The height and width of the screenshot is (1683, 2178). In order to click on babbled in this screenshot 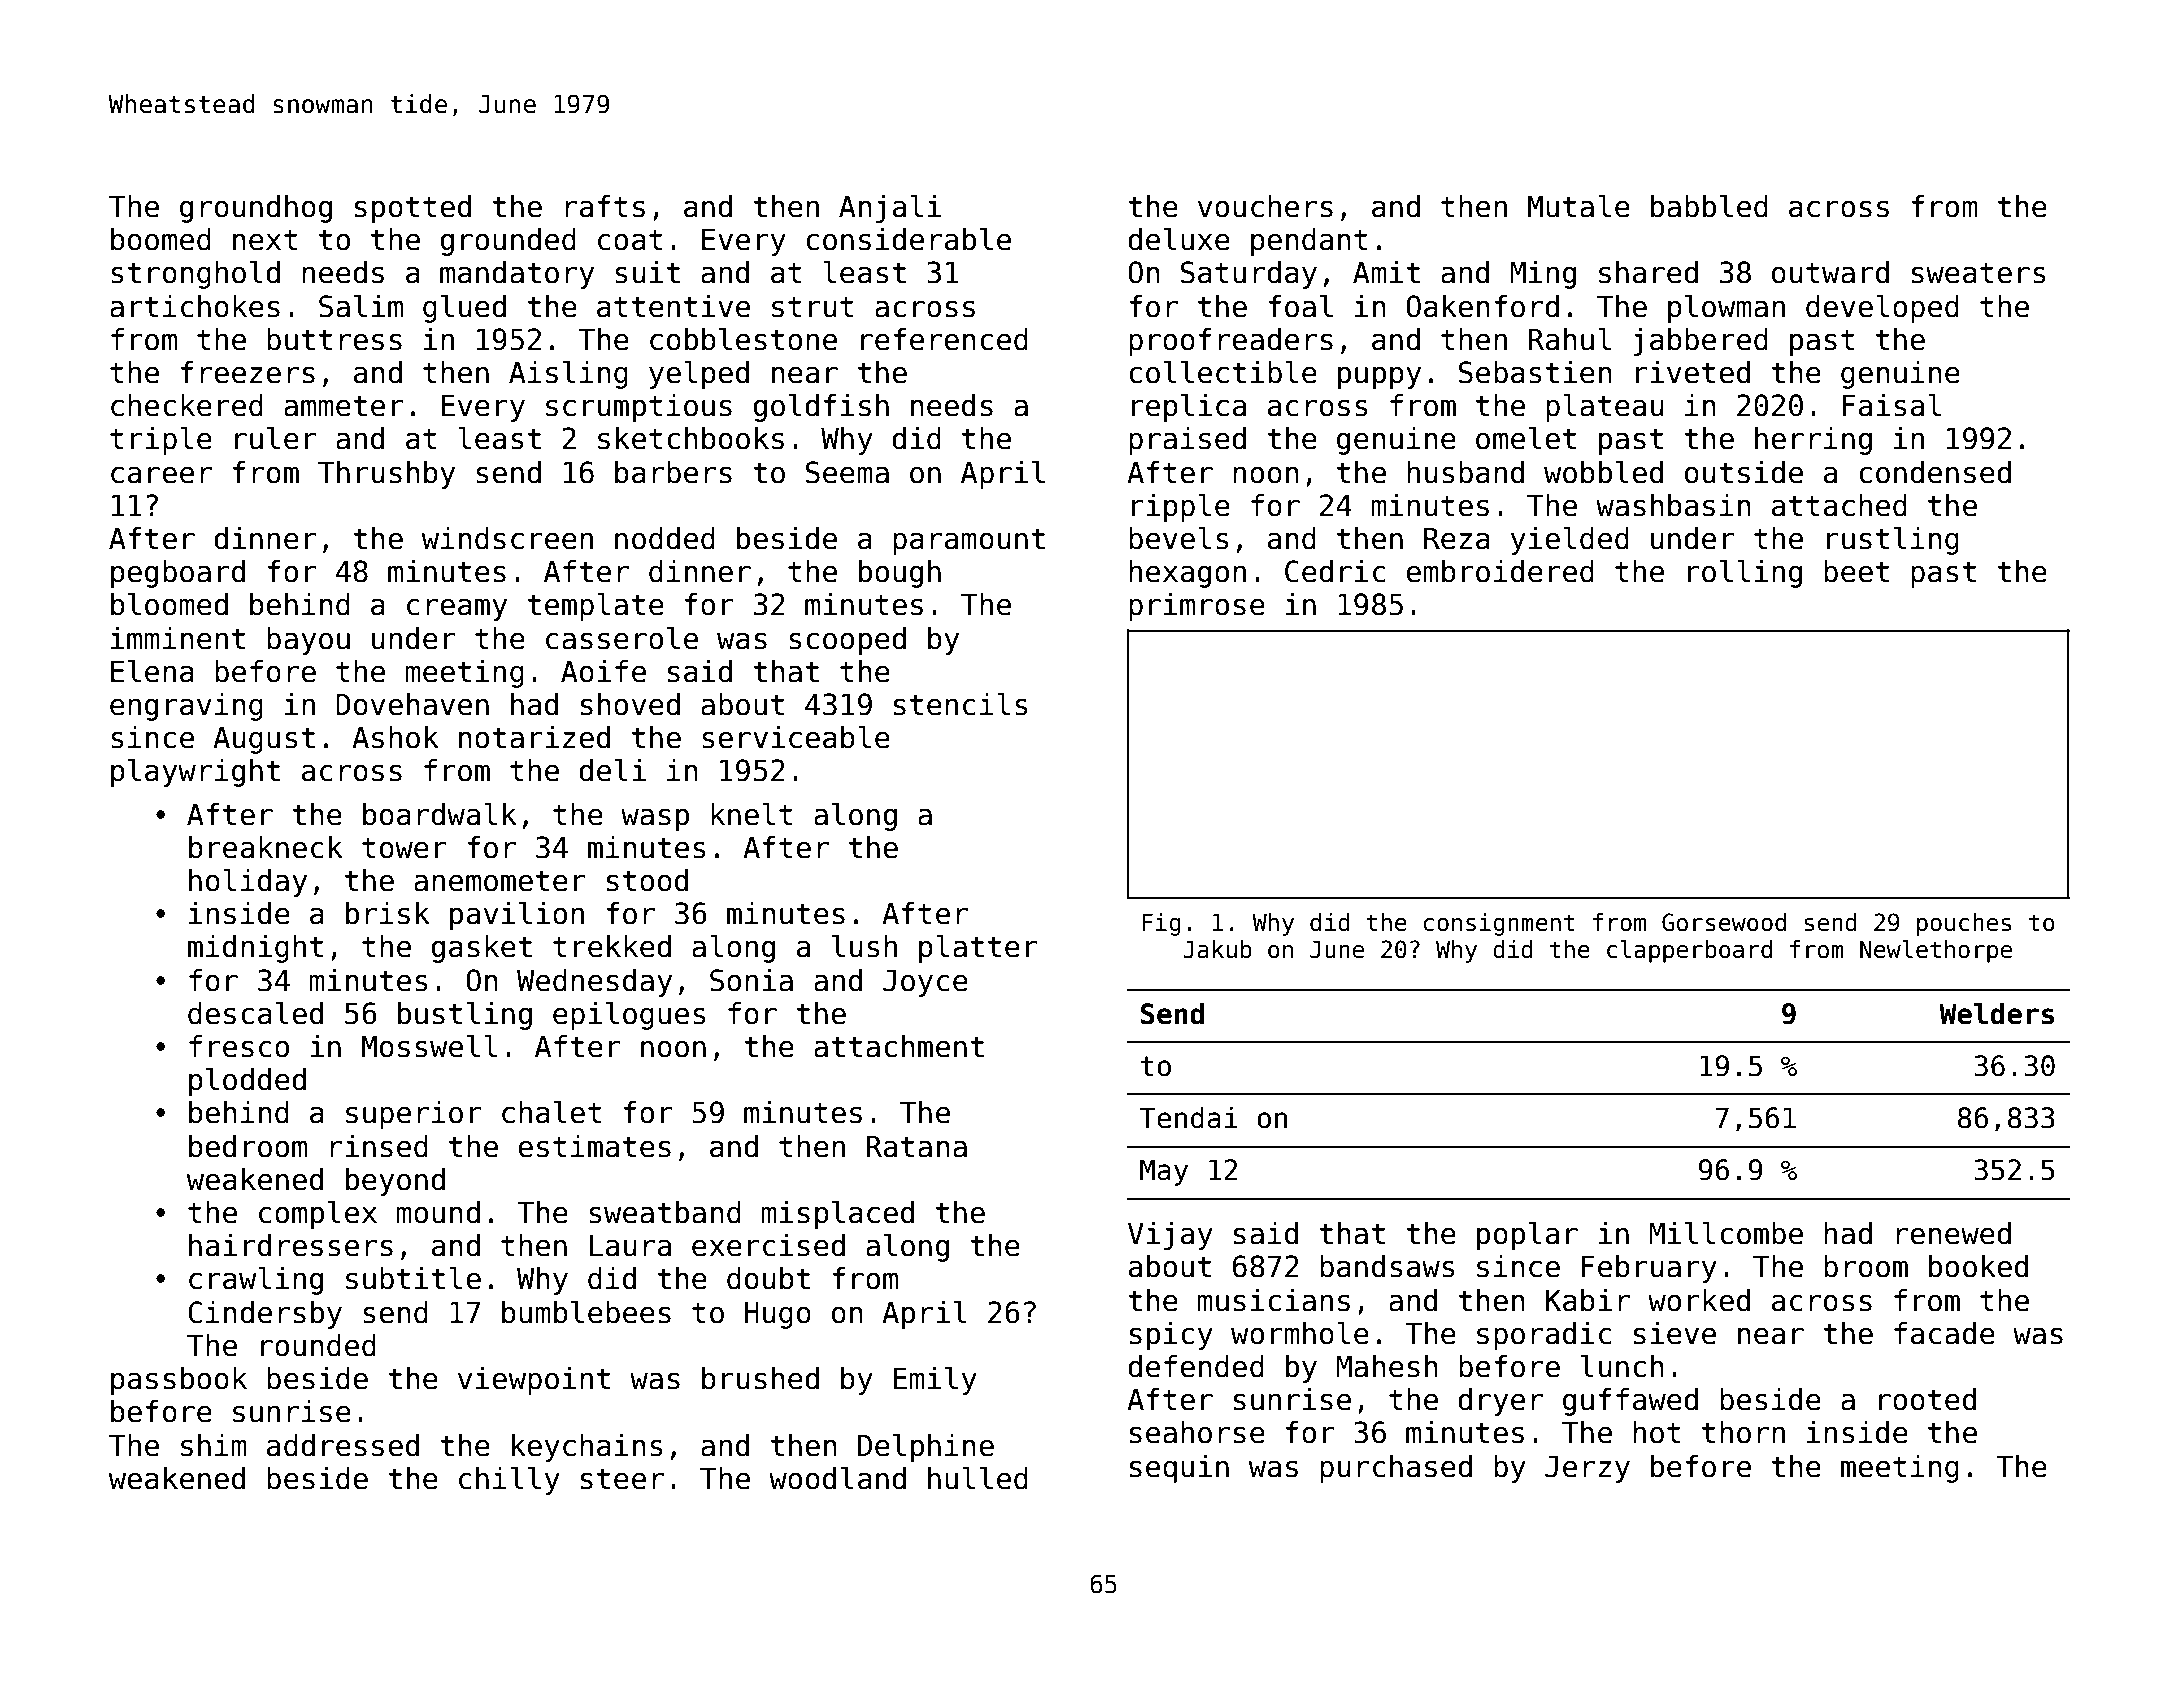, I will do `click(1709, 206)`.
